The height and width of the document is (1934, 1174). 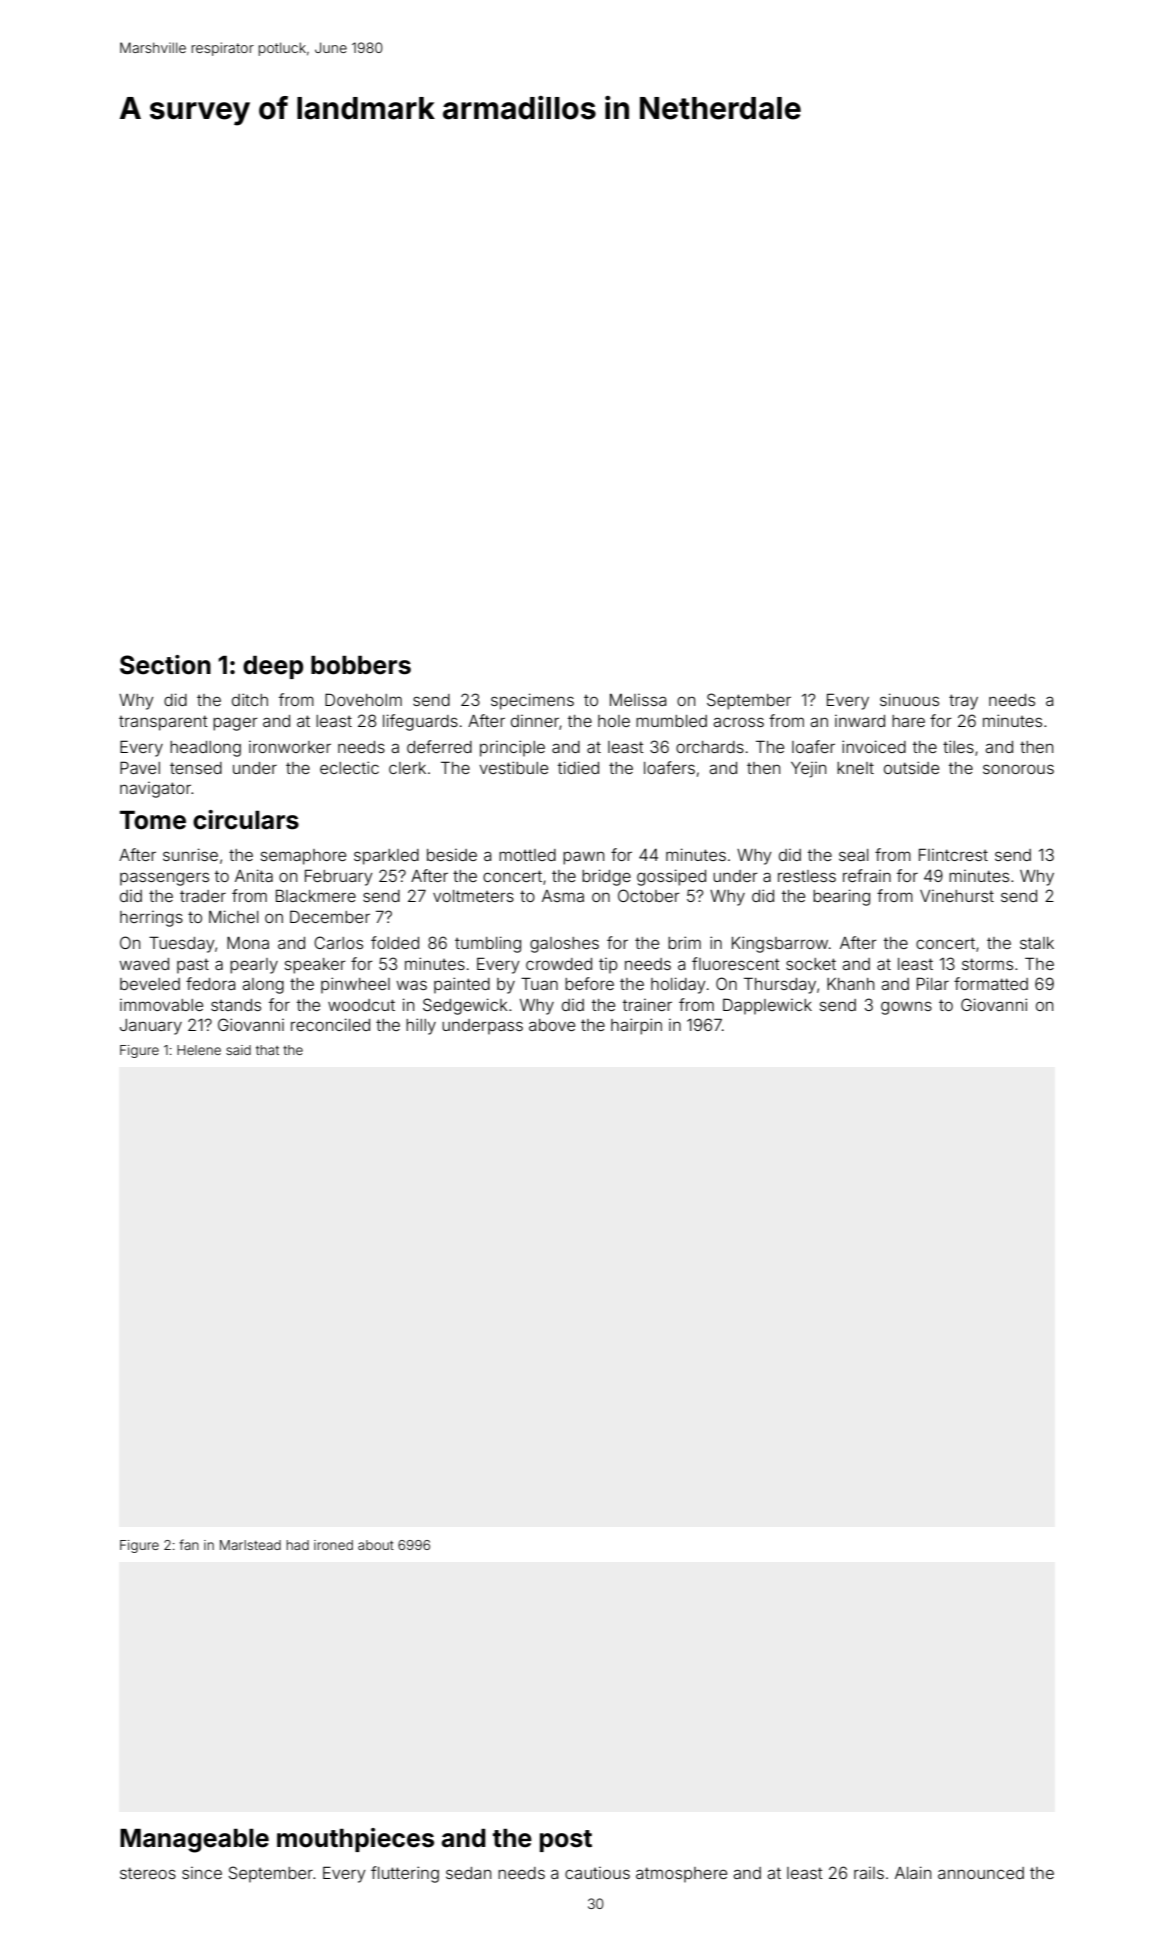 What do you see at coordinates (333, 1545) in the document?
I see `ironed` at bounding box center [333, 1545].
